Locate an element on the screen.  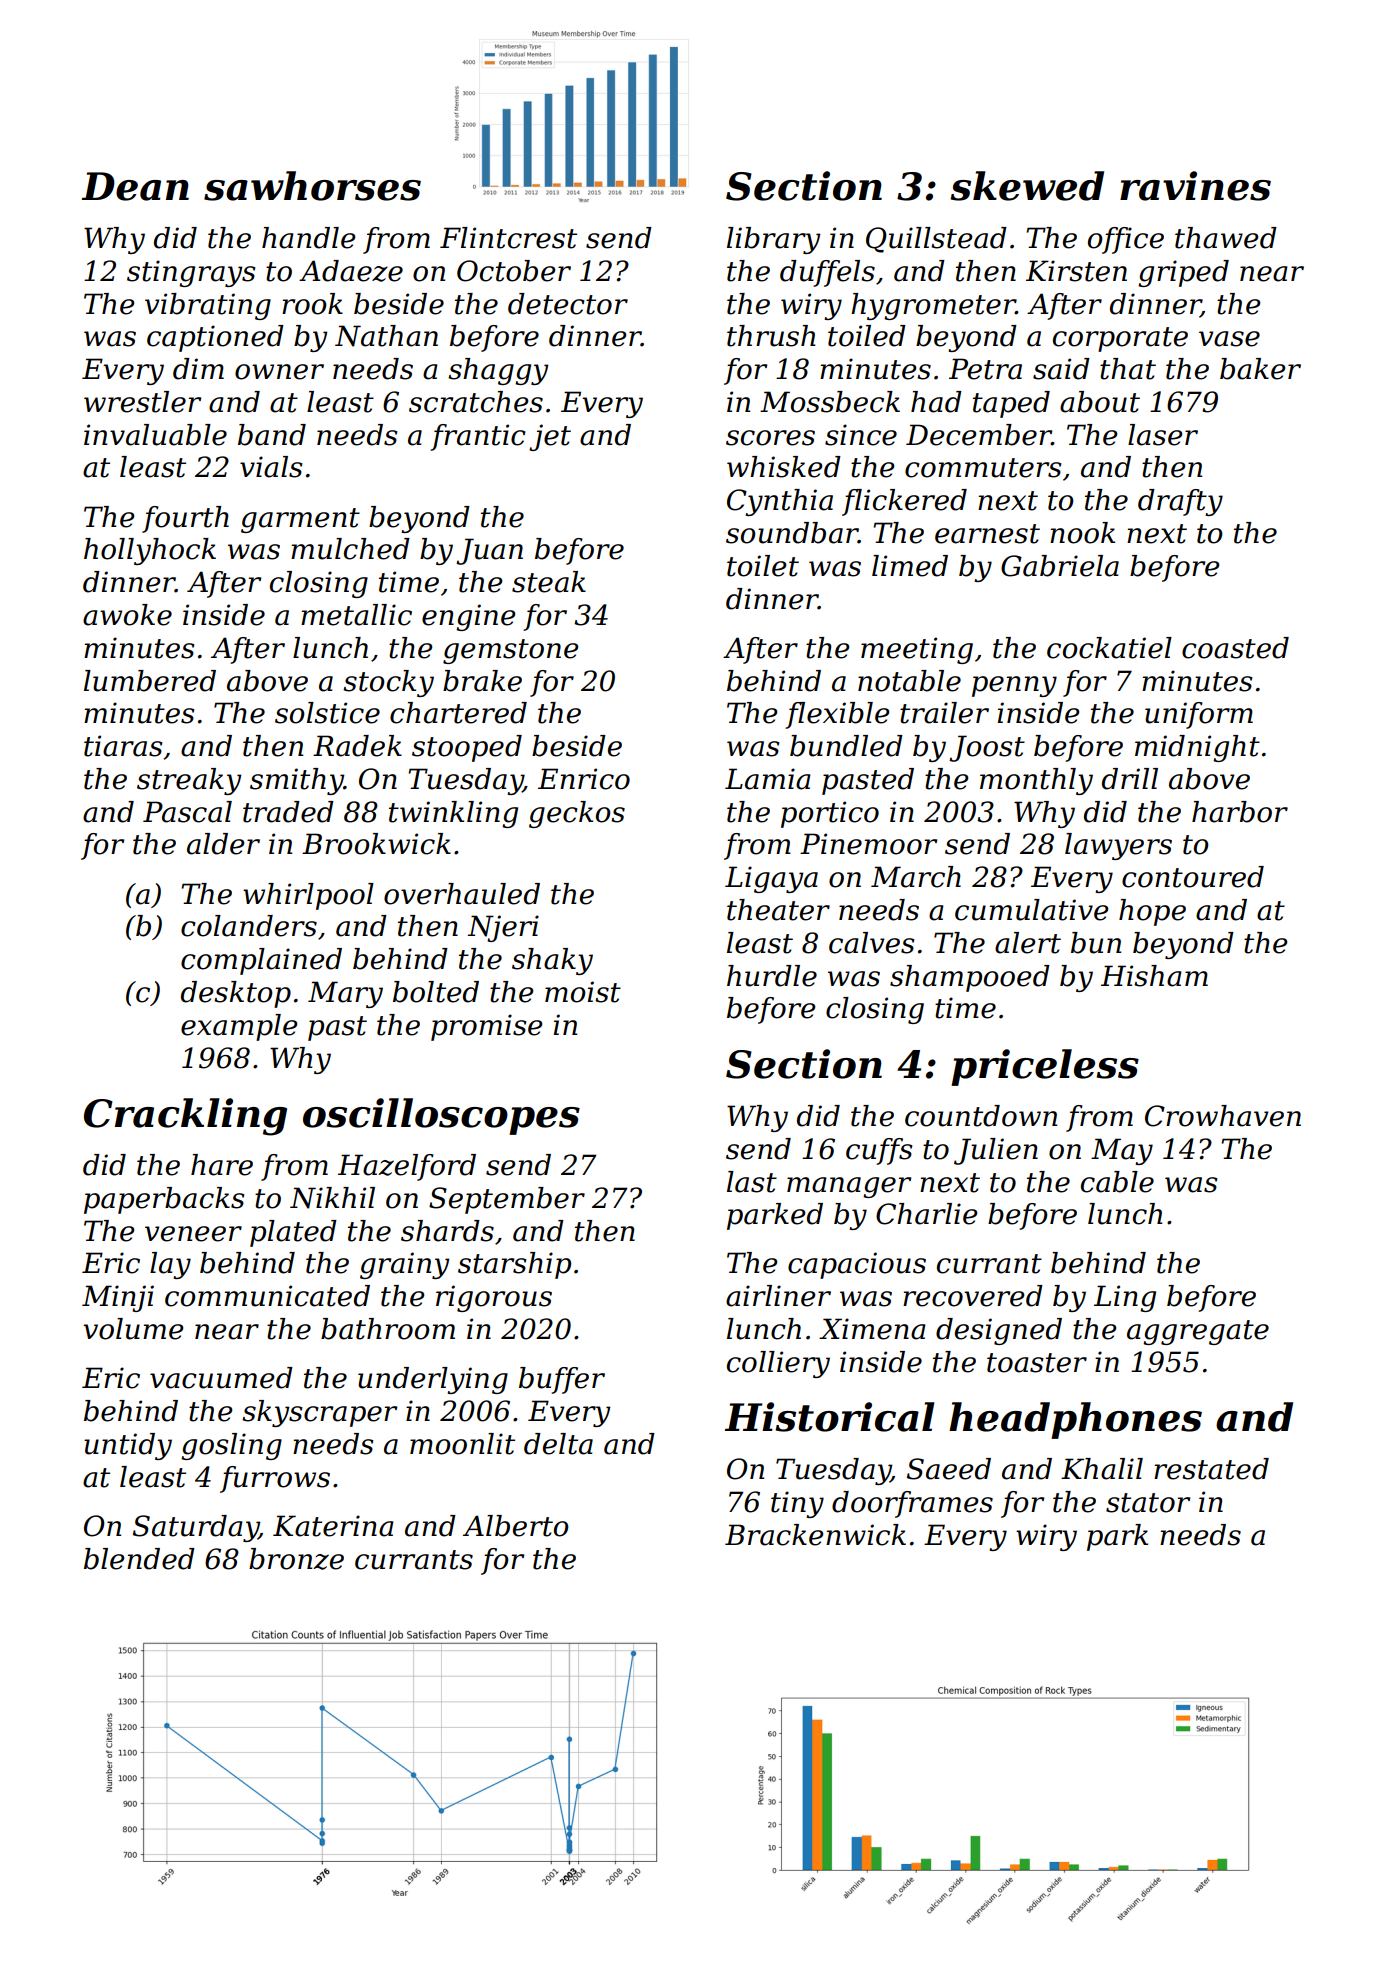
stator is located at coordinates (1148, 1503).
